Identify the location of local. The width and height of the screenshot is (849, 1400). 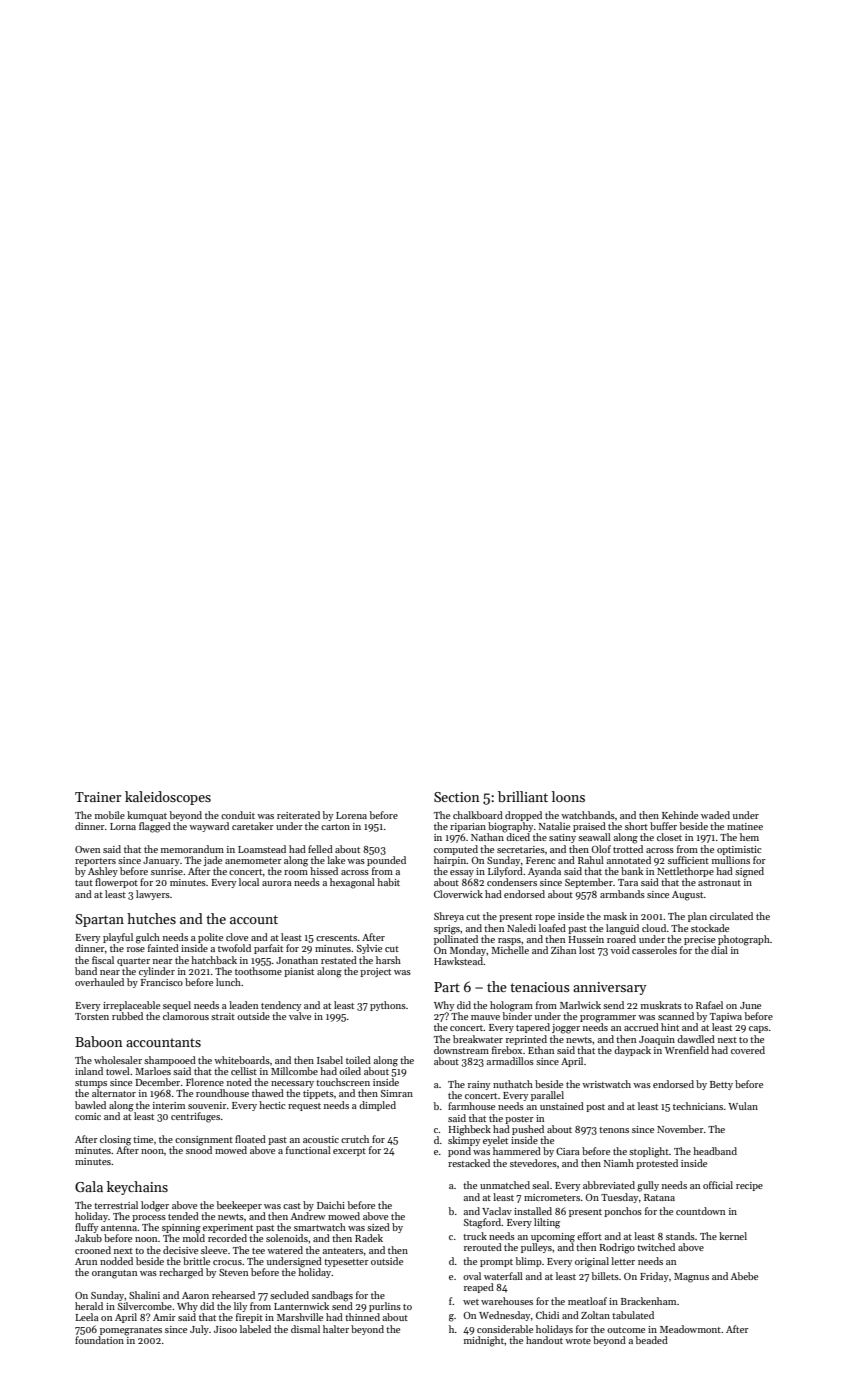
(249, 882).
